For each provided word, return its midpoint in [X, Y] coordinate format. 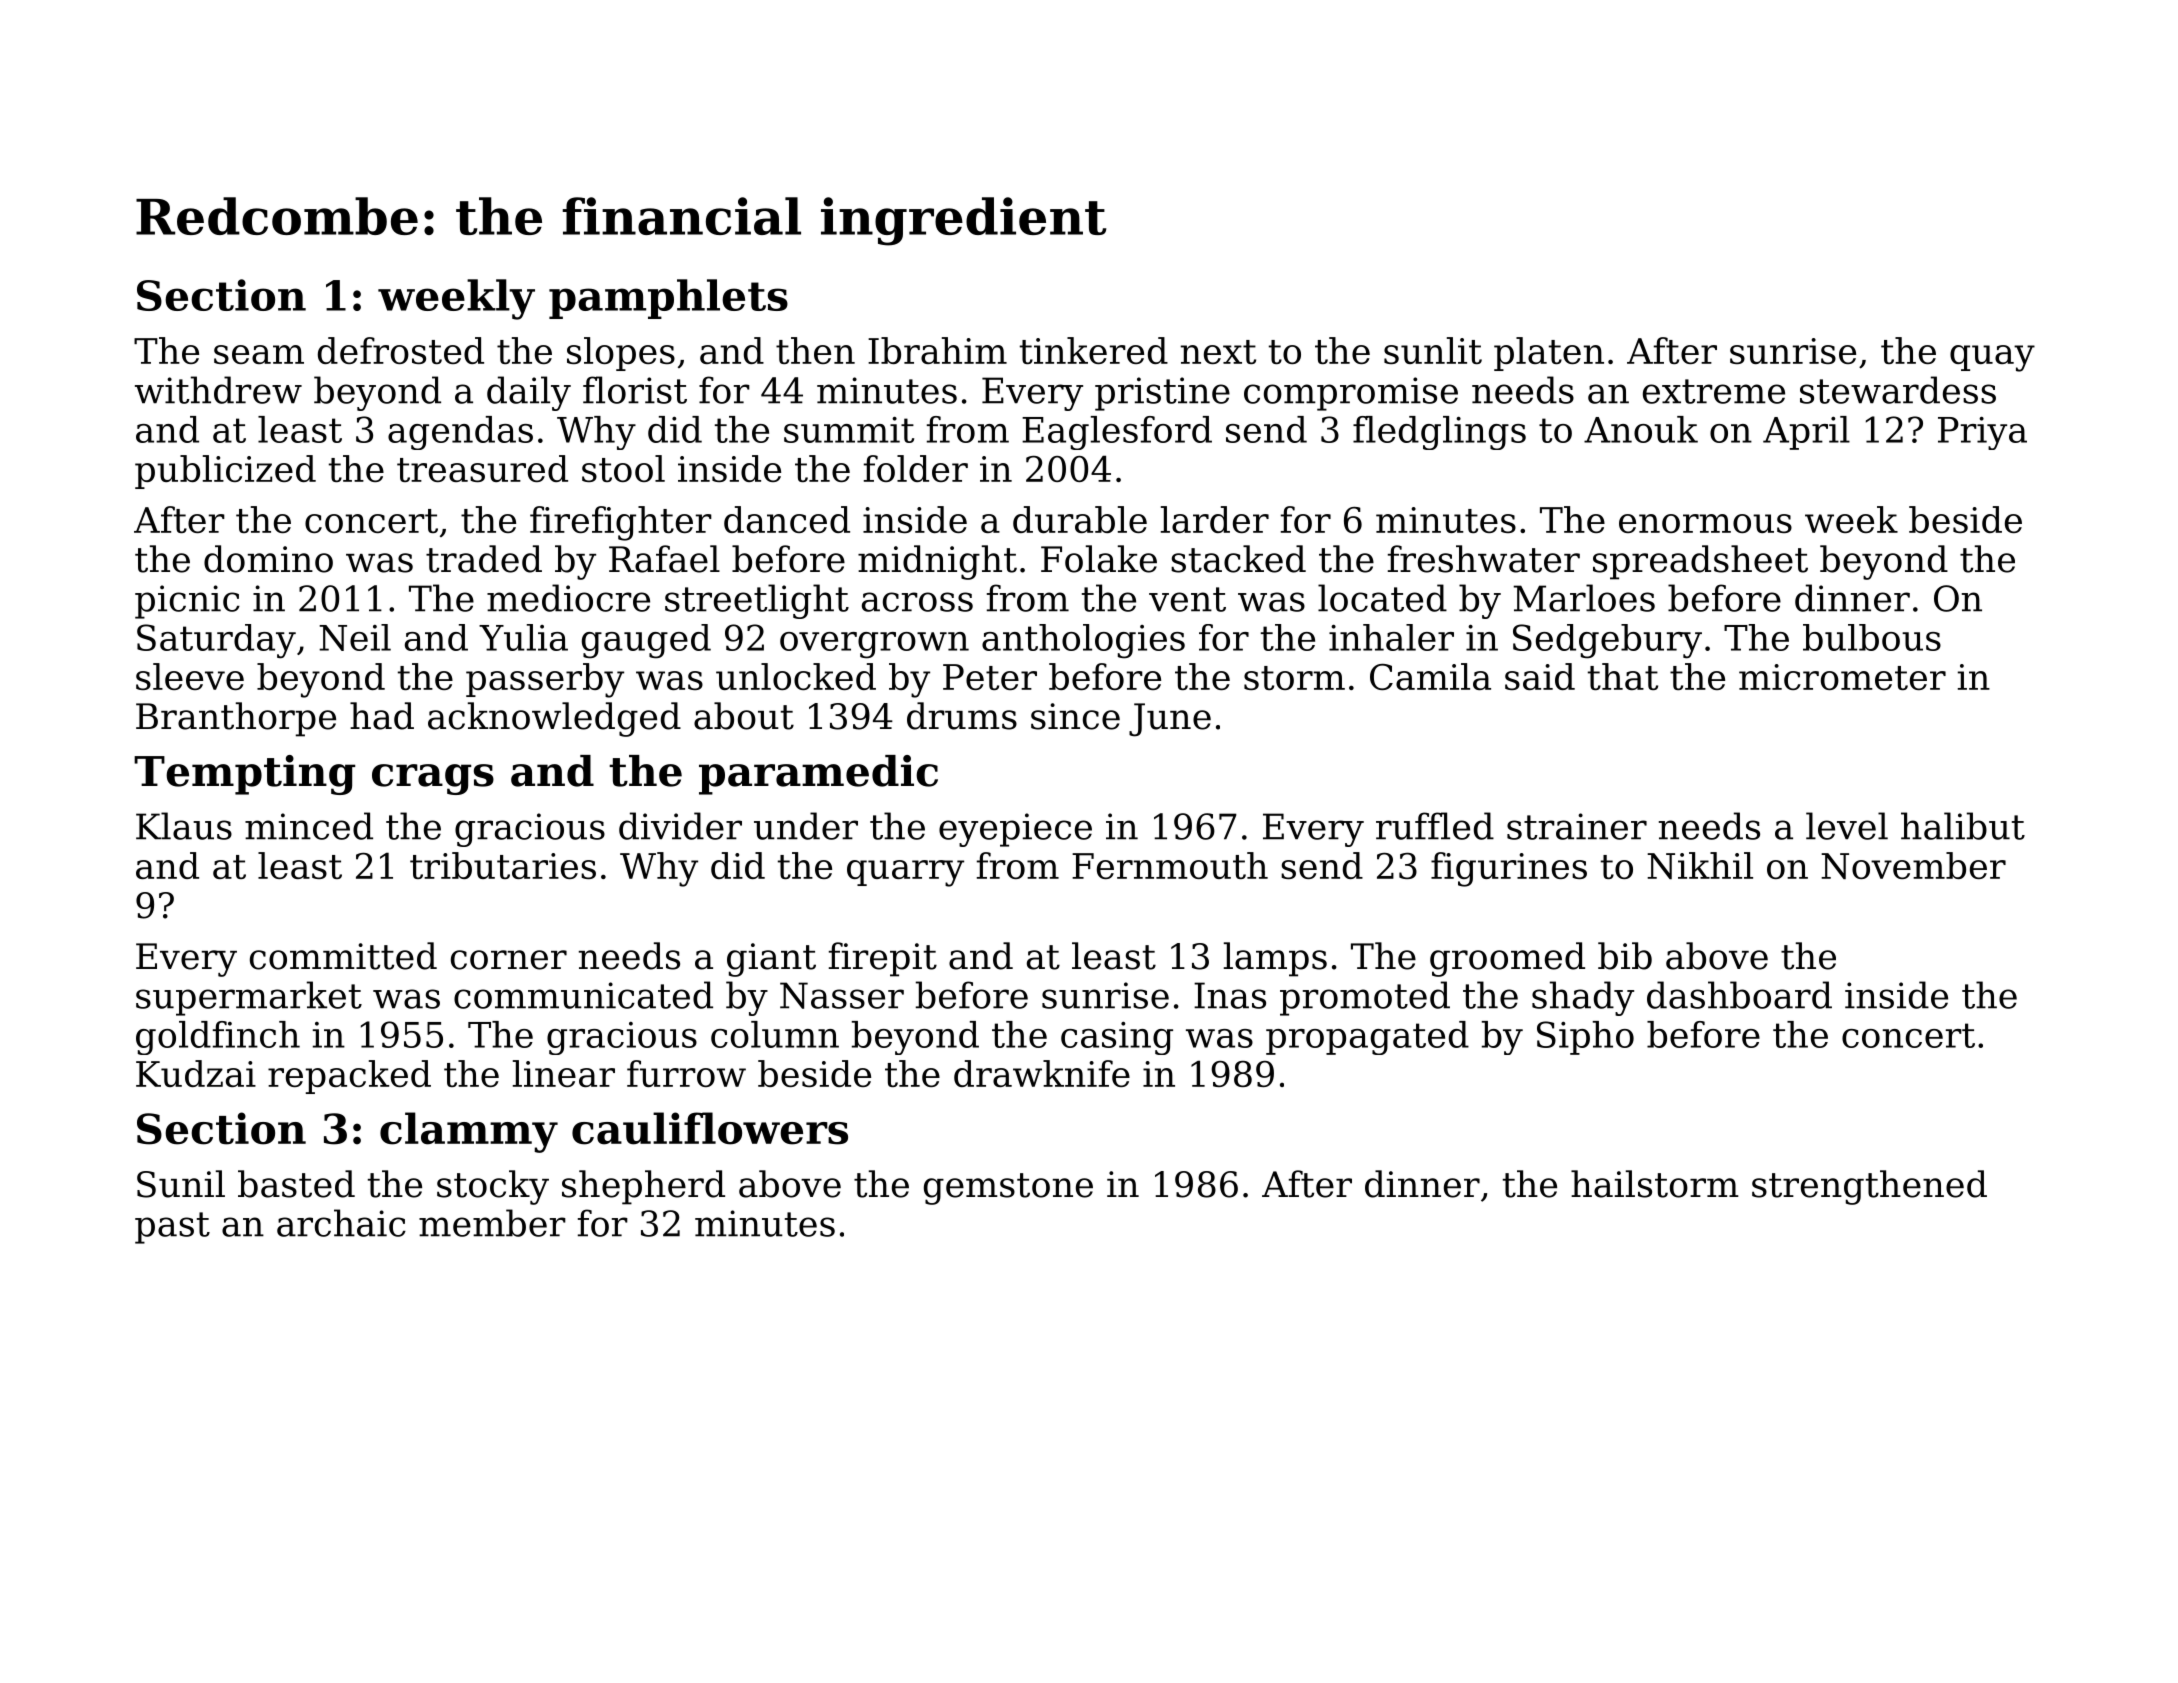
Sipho [1585, 1038]
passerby [545, 680]
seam [259, 354]
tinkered [1094, 350]
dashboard [1739, 995]
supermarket [249, 998]
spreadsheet [1700, 562]
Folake [1099, 559]
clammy [469, 1132]
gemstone [1008, 1189]
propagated [1367, 1038]
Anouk [1641, 429]
